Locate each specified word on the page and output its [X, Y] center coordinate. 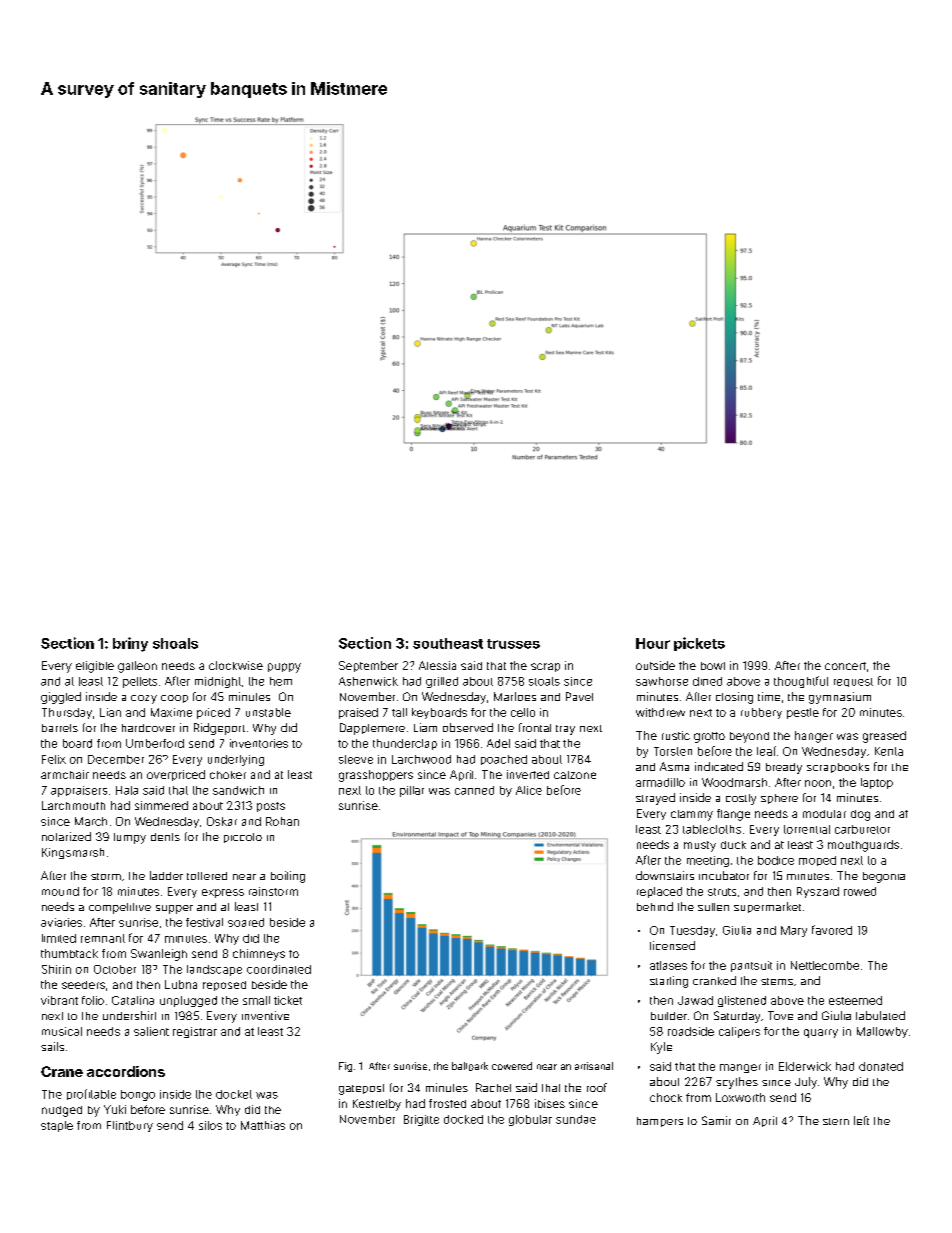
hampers [660, 1122]
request [853, 682]
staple [57, 1126]
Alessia [437, 665]
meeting [708, 861]
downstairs [665, 875]
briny [130, 644]
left [861, 1120]
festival [204, 922]
